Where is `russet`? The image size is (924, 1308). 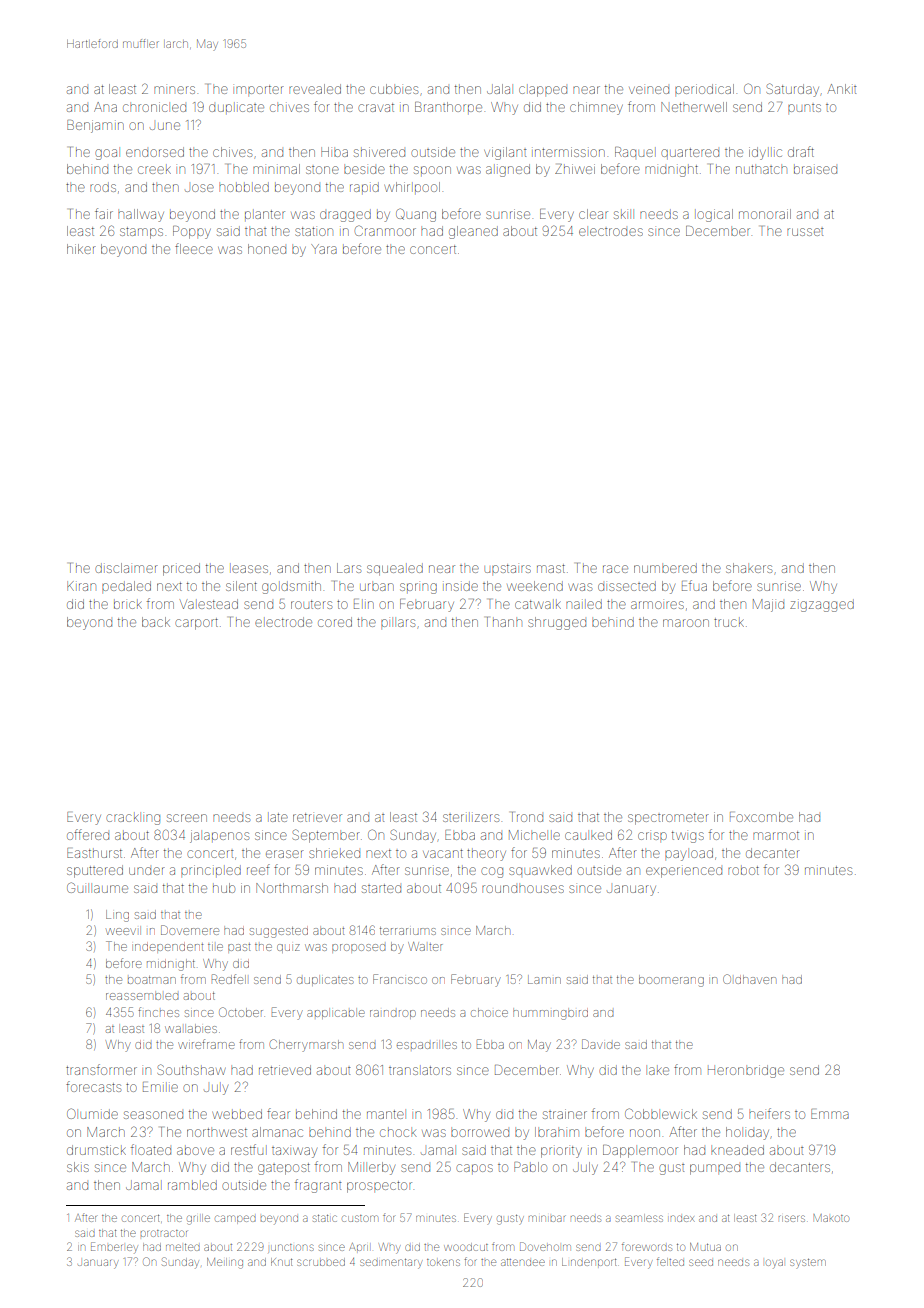
russet is located at coordinates (805, 232).
